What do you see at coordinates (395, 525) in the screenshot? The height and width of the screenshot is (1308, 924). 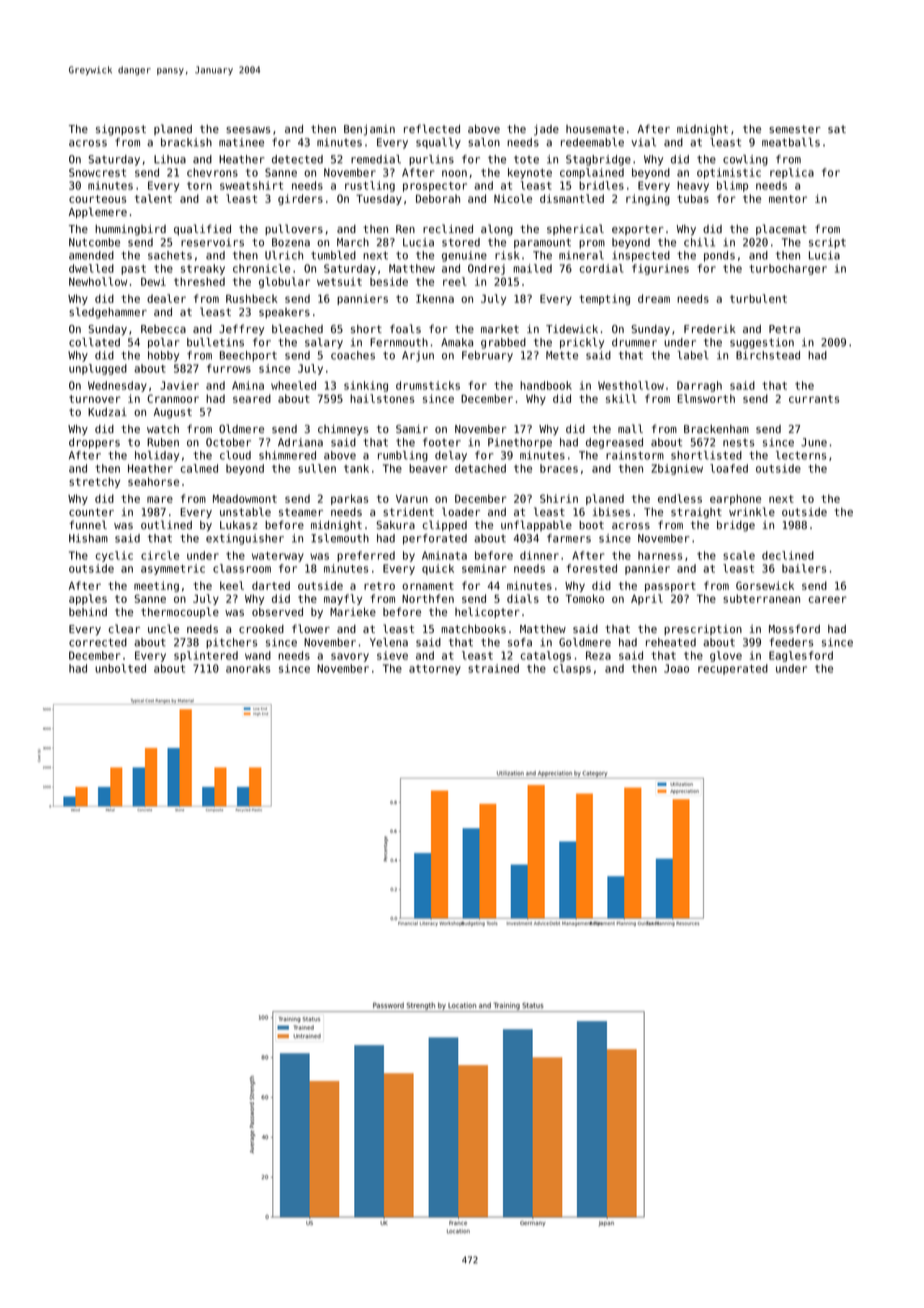 I see `Sakura` at bounding box center [395, 525].
